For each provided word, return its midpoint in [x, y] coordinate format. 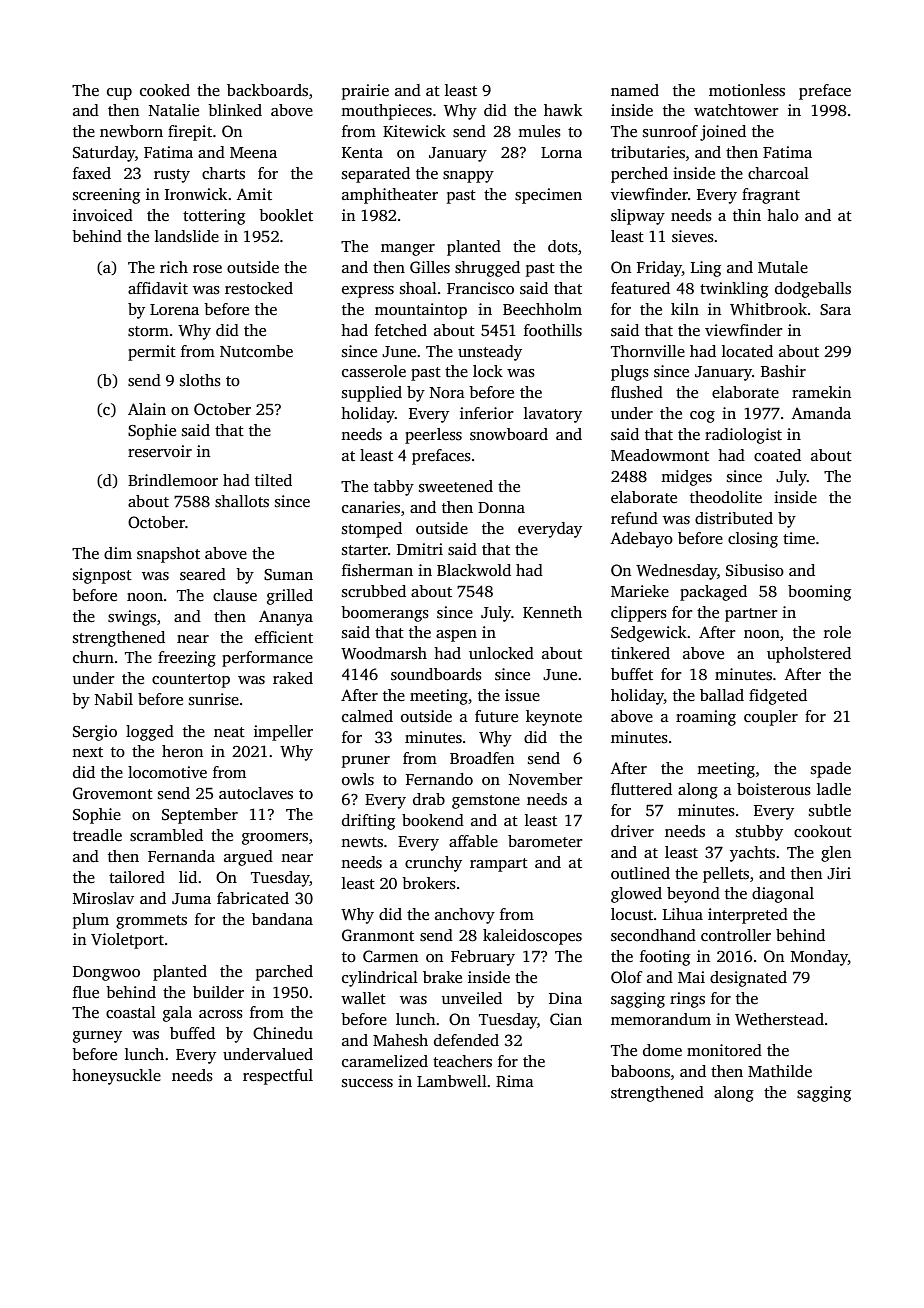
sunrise [214, 699]
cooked [165, 90]
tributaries [648, 152]
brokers [429, 883]
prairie [365, 92]
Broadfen [482, 758]
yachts [752, 854]
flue [86, 992]
